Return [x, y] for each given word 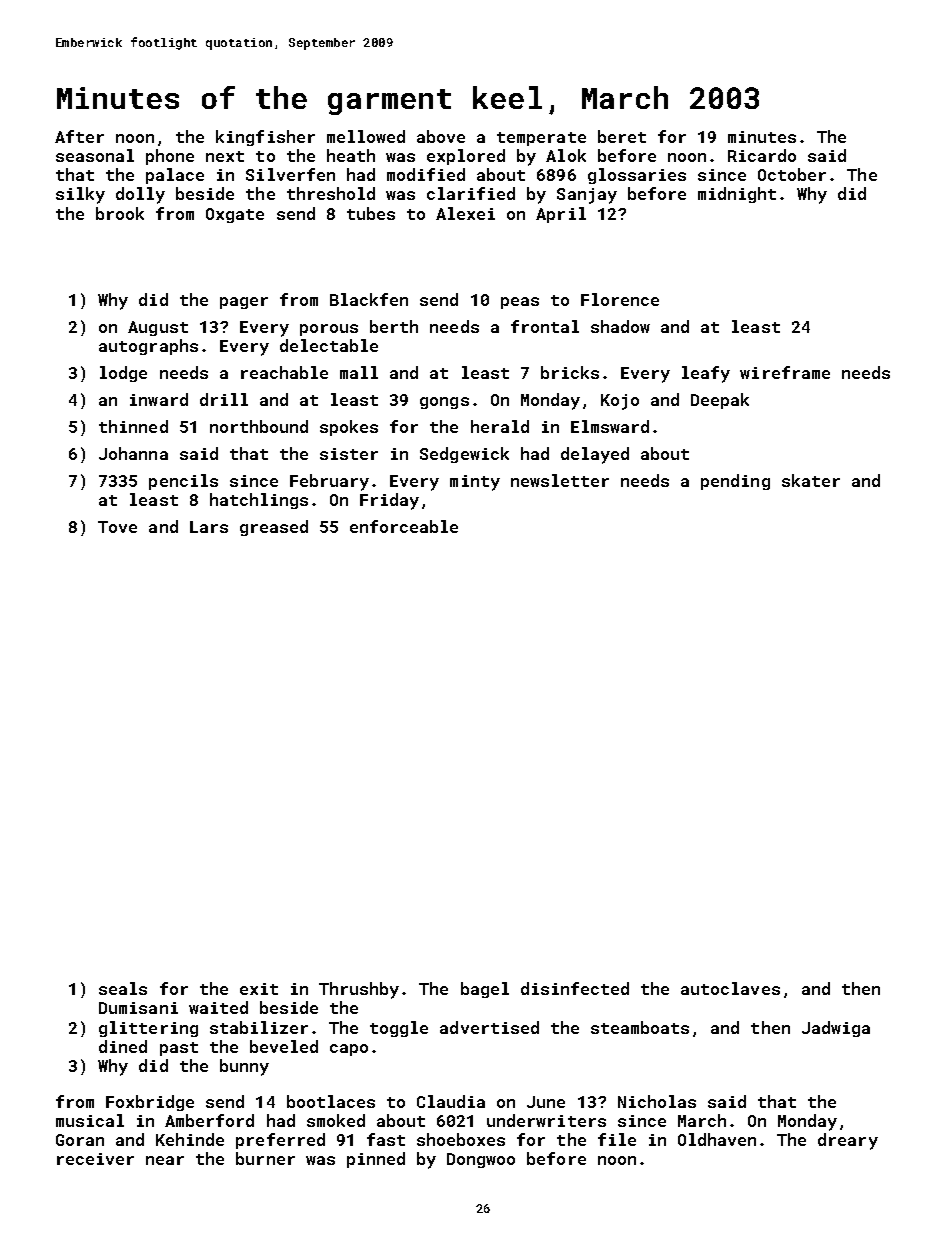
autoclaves [730, 988]
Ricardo [762, 155]
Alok [566, 155]
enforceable [404, 526]
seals [123, 988]
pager [244, 303]
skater [811, 480]
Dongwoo [481, 1160]
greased [274, 528]
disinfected [575, 988]
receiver [95, 1159]
